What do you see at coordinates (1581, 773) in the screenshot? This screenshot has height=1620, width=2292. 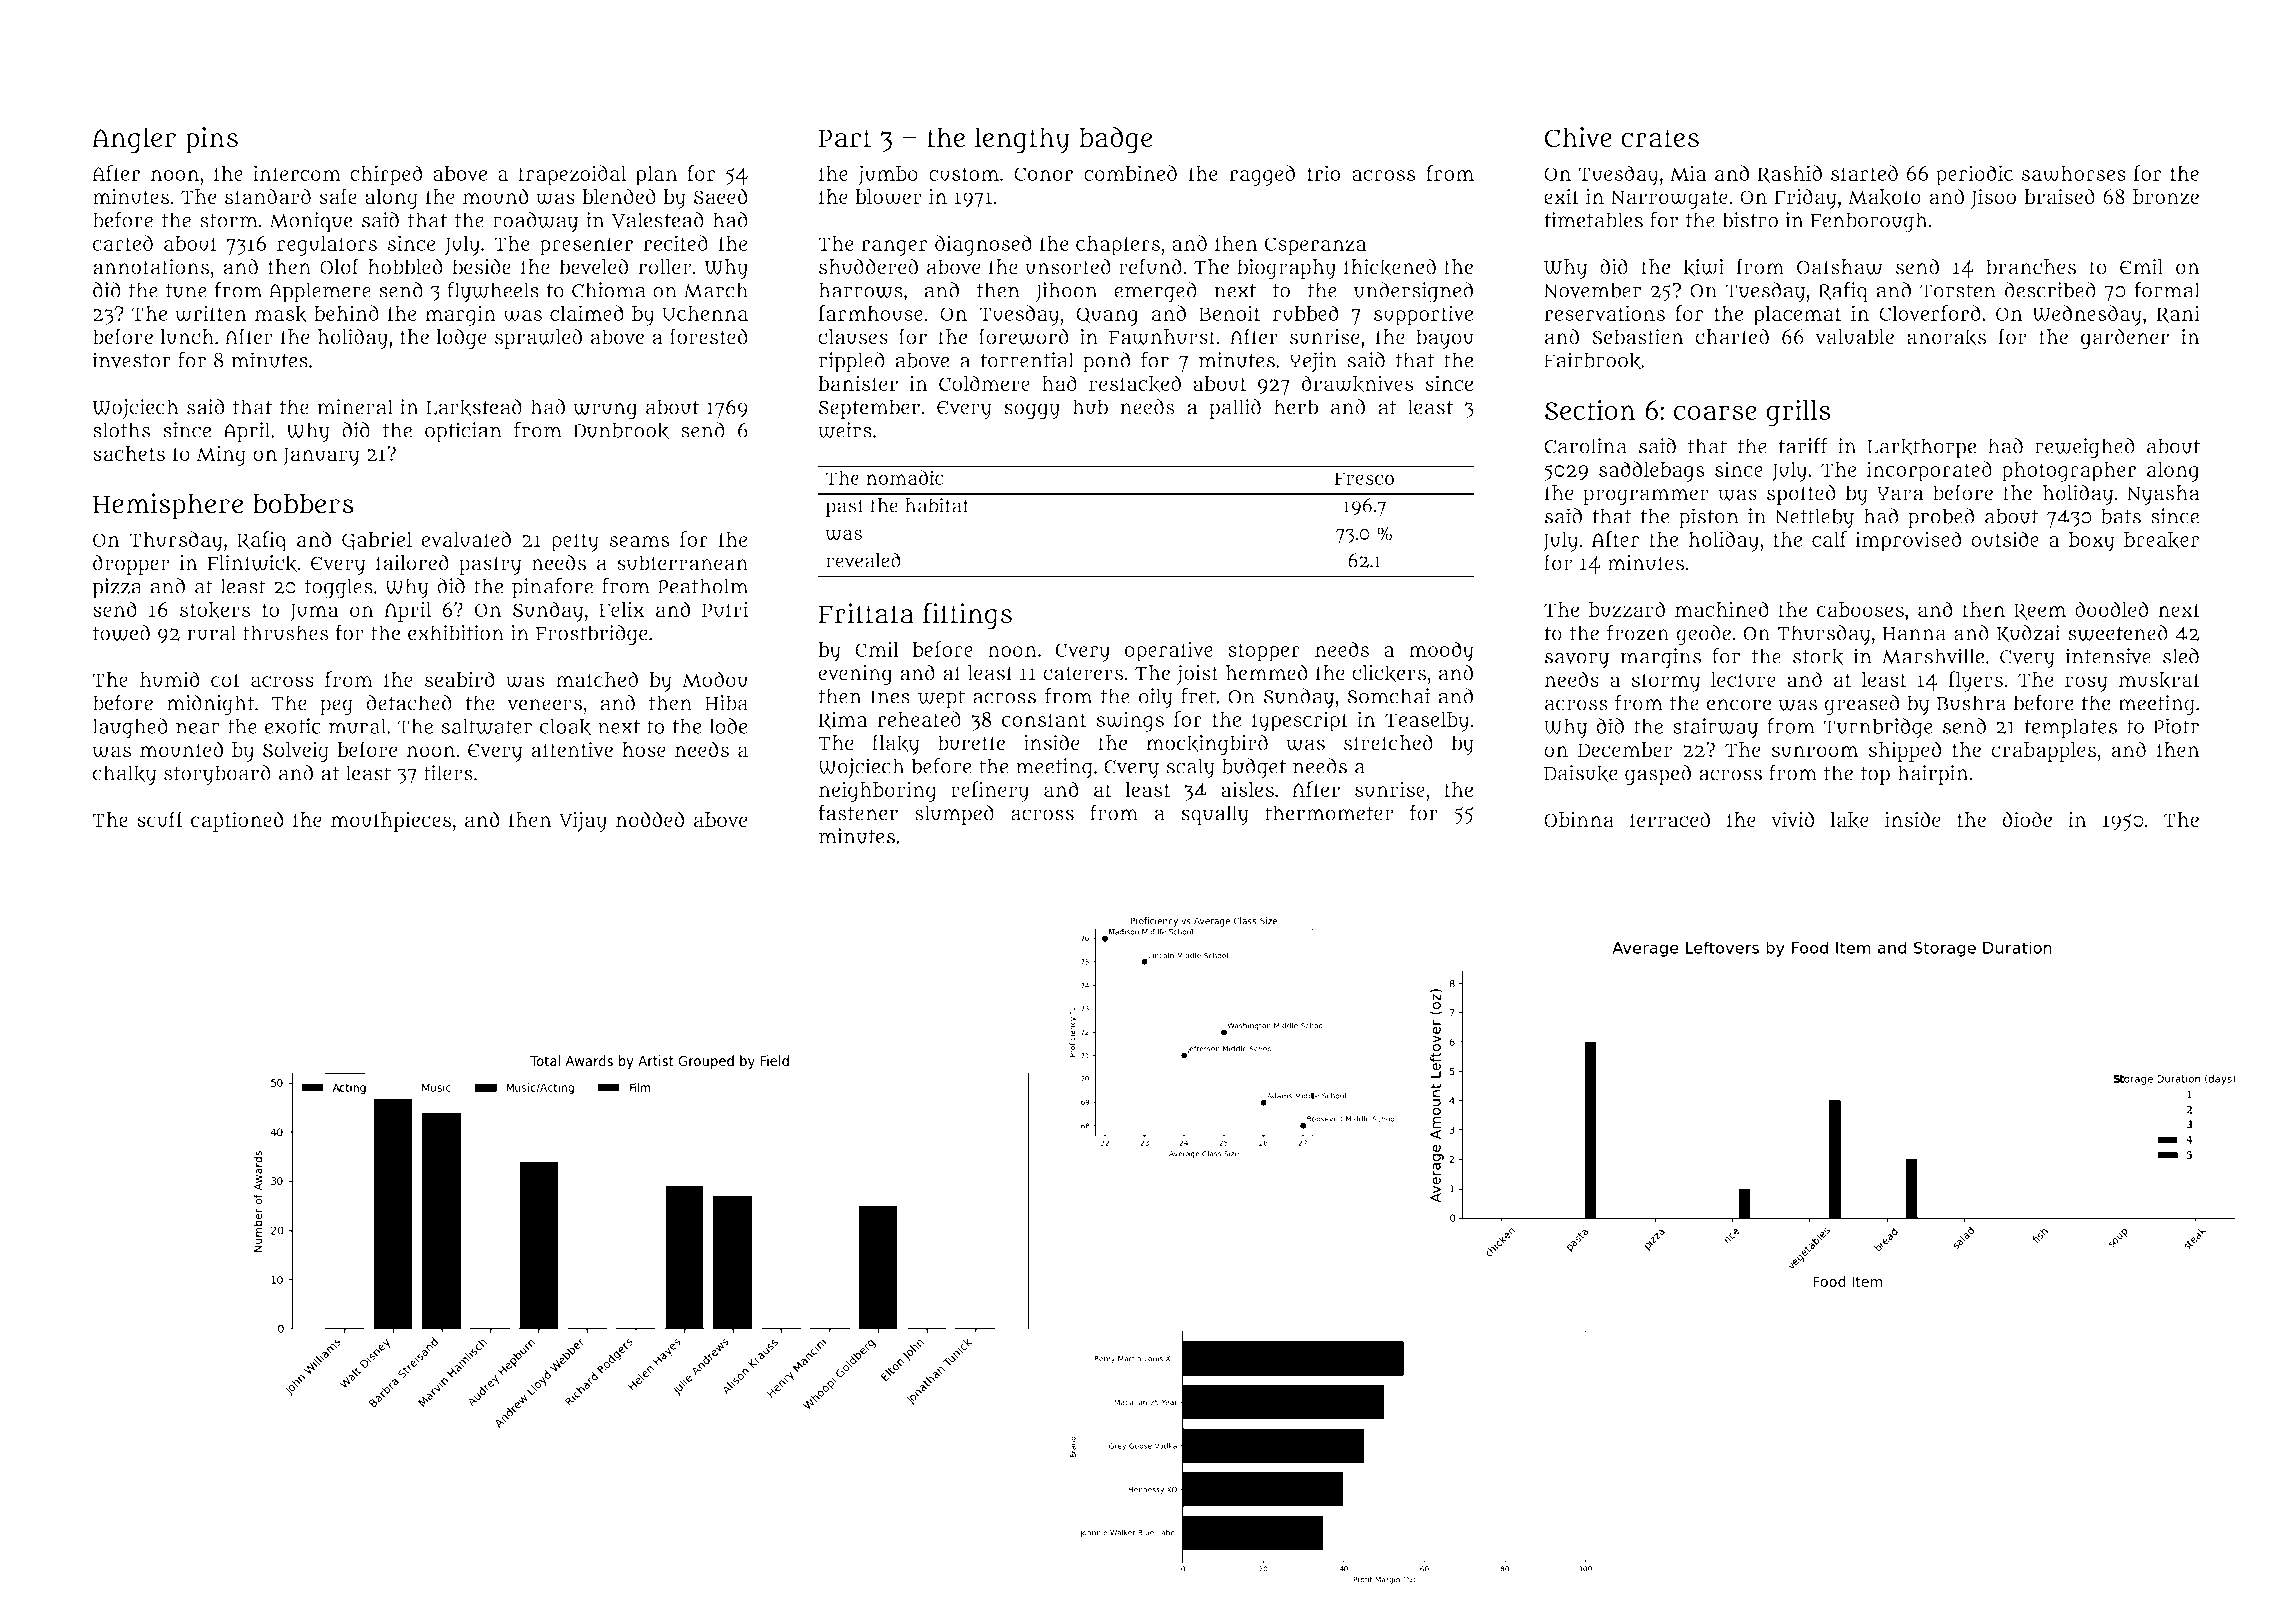 I see `Daisuke` at bounding box center [1581, 773].
